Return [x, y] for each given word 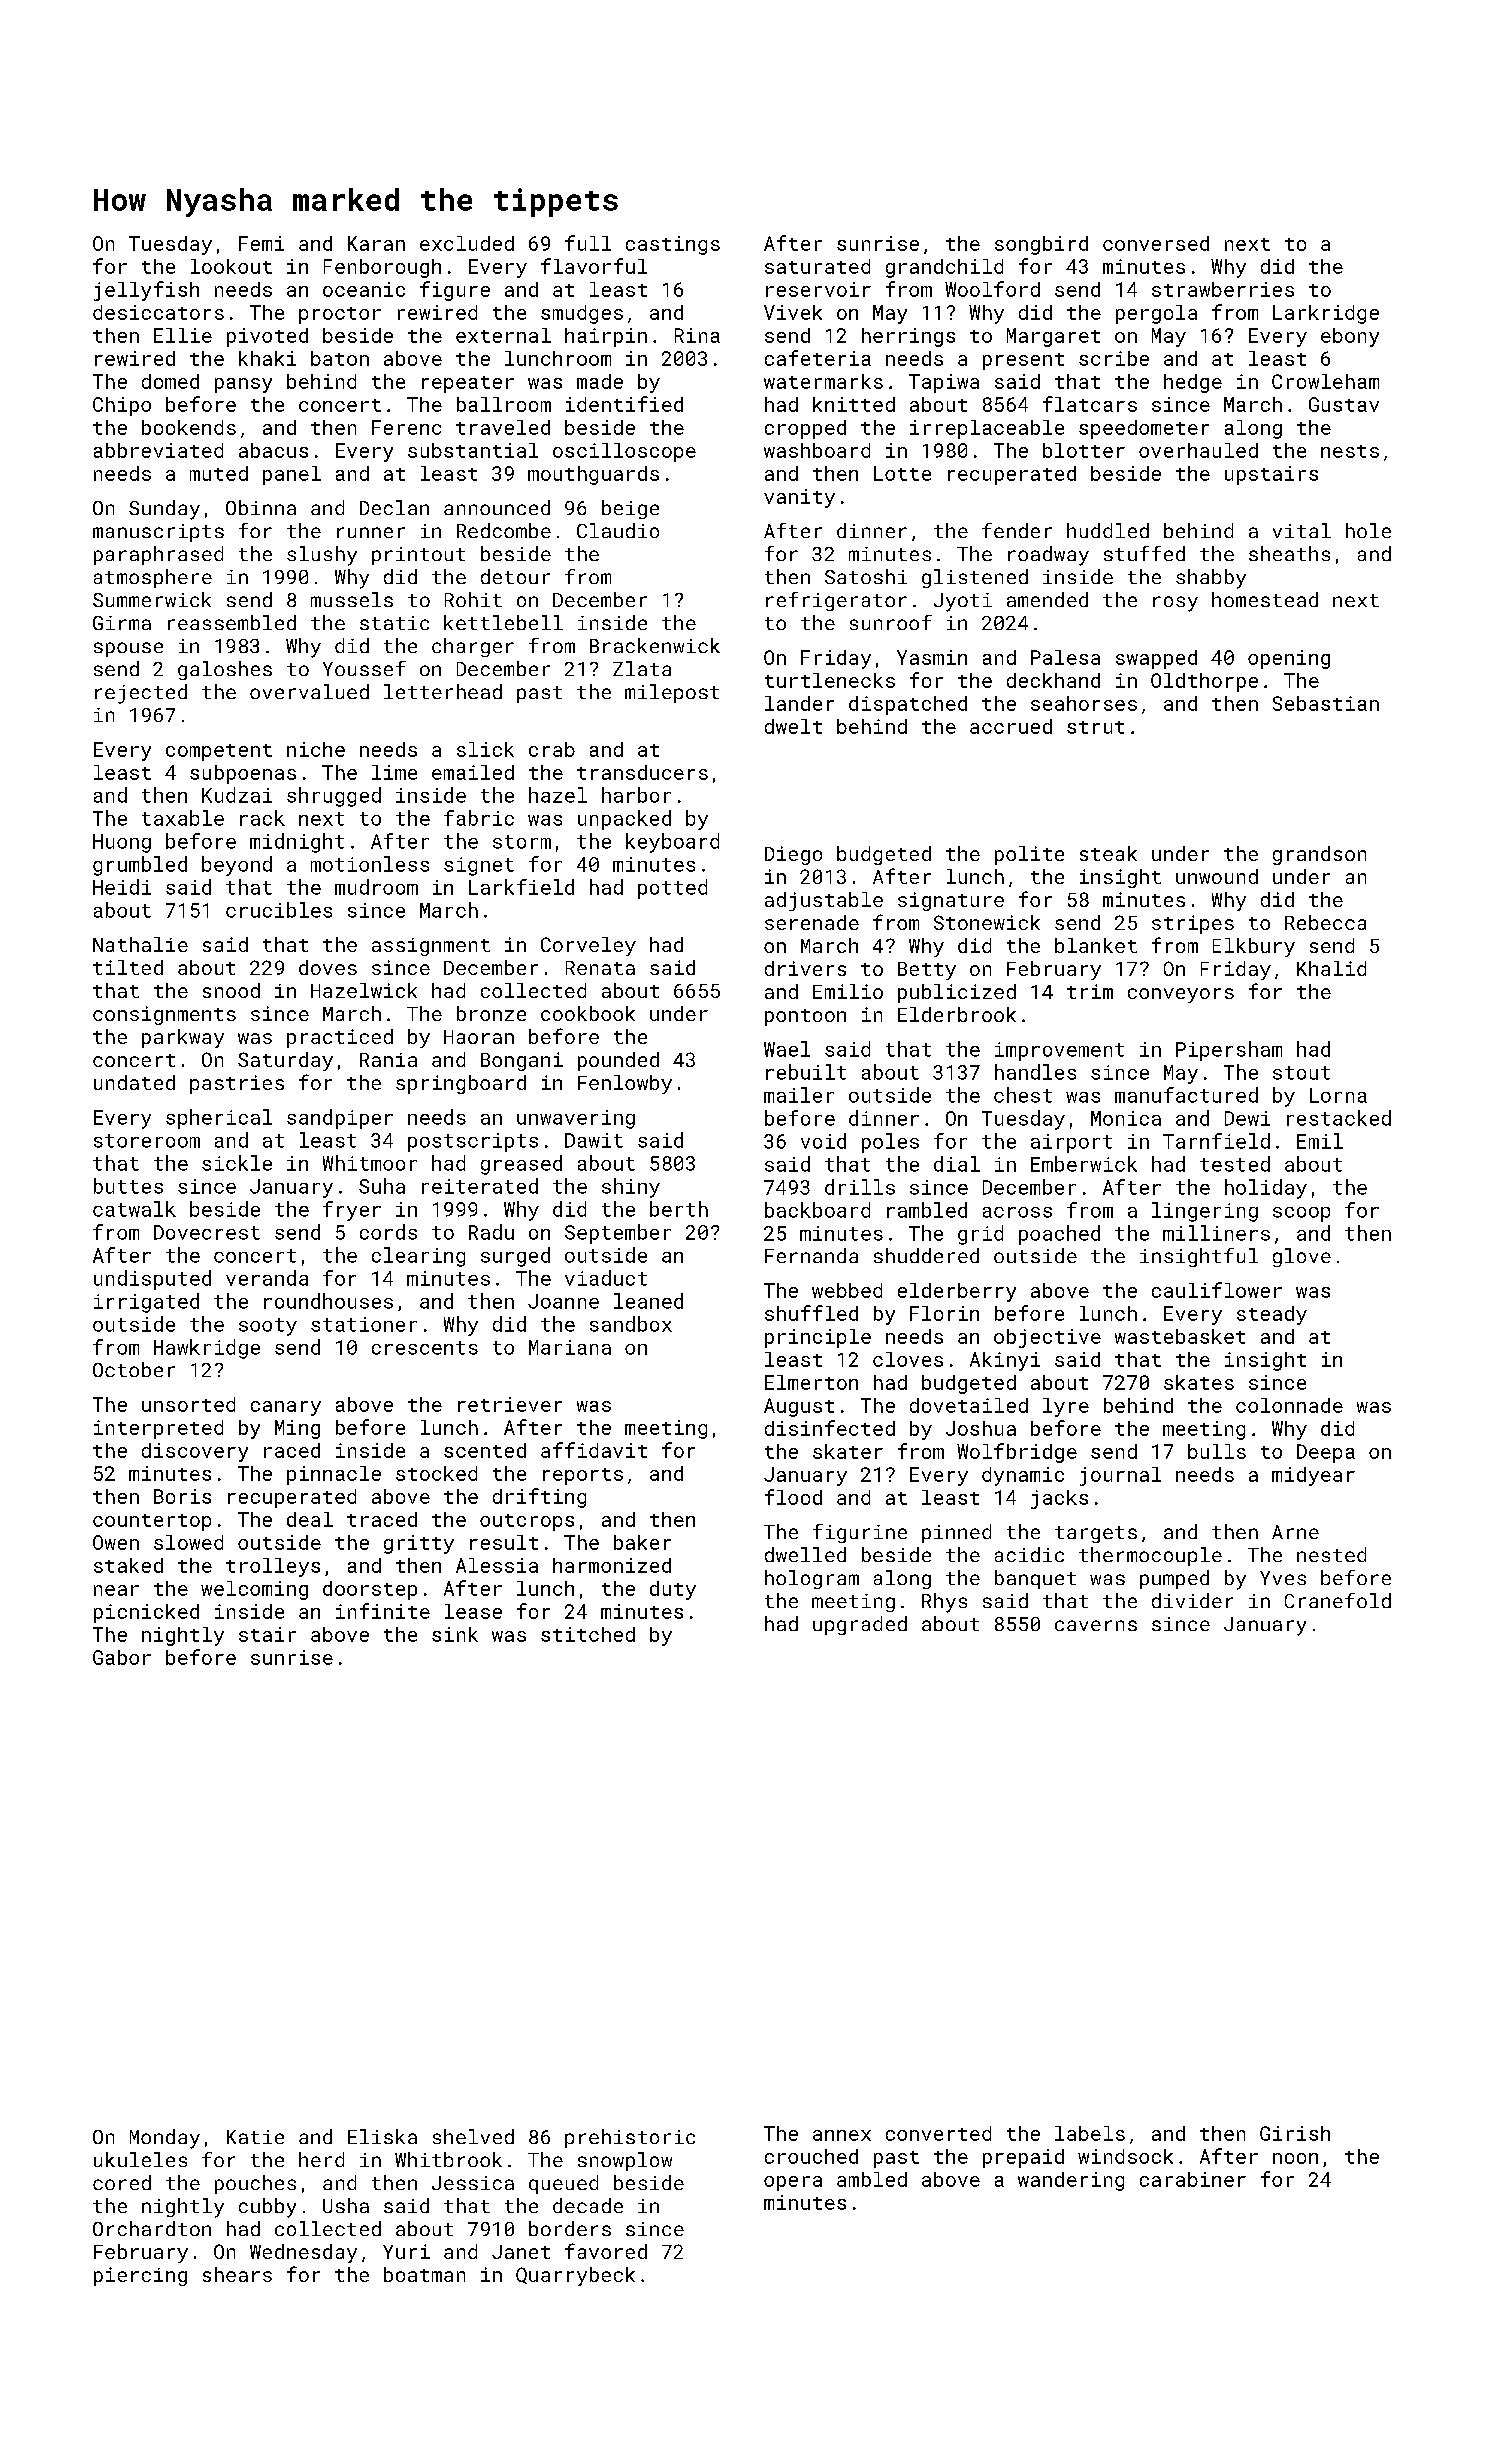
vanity [799, 498]
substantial [473, 450]
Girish [1295, 2133]
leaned [648, 1301]
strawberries [1223, 289]
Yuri [406, 2251]
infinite [383, 1611]
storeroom [147, 1141]
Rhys [944, 1603]
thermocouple [1150, 1556]
